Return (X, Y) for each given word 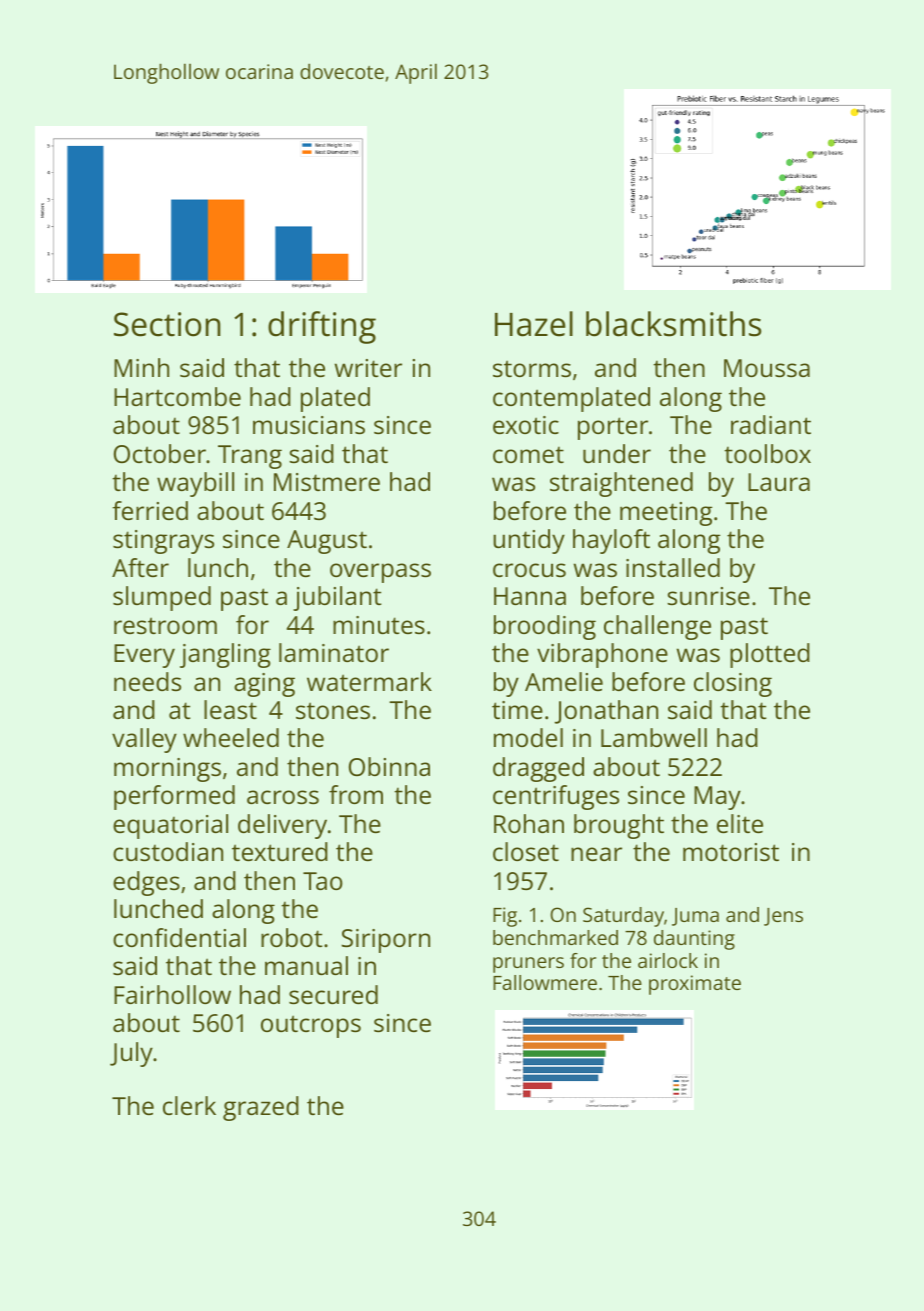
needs (147, 681)
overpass (380, 573)
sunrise (708, 596)
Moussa (767, 368)
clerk (189, 1105)
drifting (322, 327)
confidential (179, 937)
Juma (695, 917)
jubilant (337, 598)
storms (532, 368)
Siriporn (386, 941)
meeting (666, 514)
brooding (545, 627)
